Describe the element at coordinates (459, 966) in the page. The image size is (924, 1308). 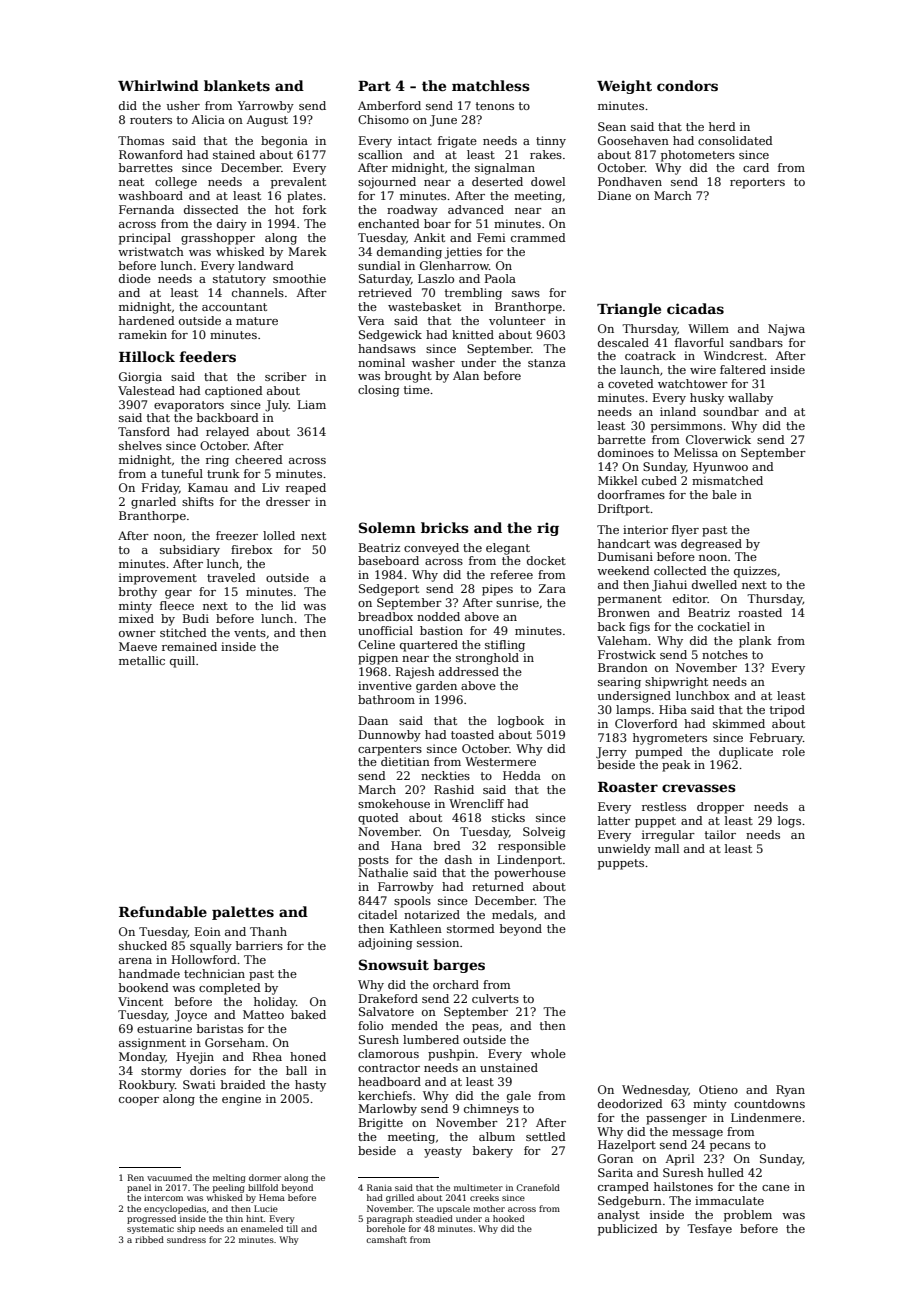
I see `barges` at that location.
